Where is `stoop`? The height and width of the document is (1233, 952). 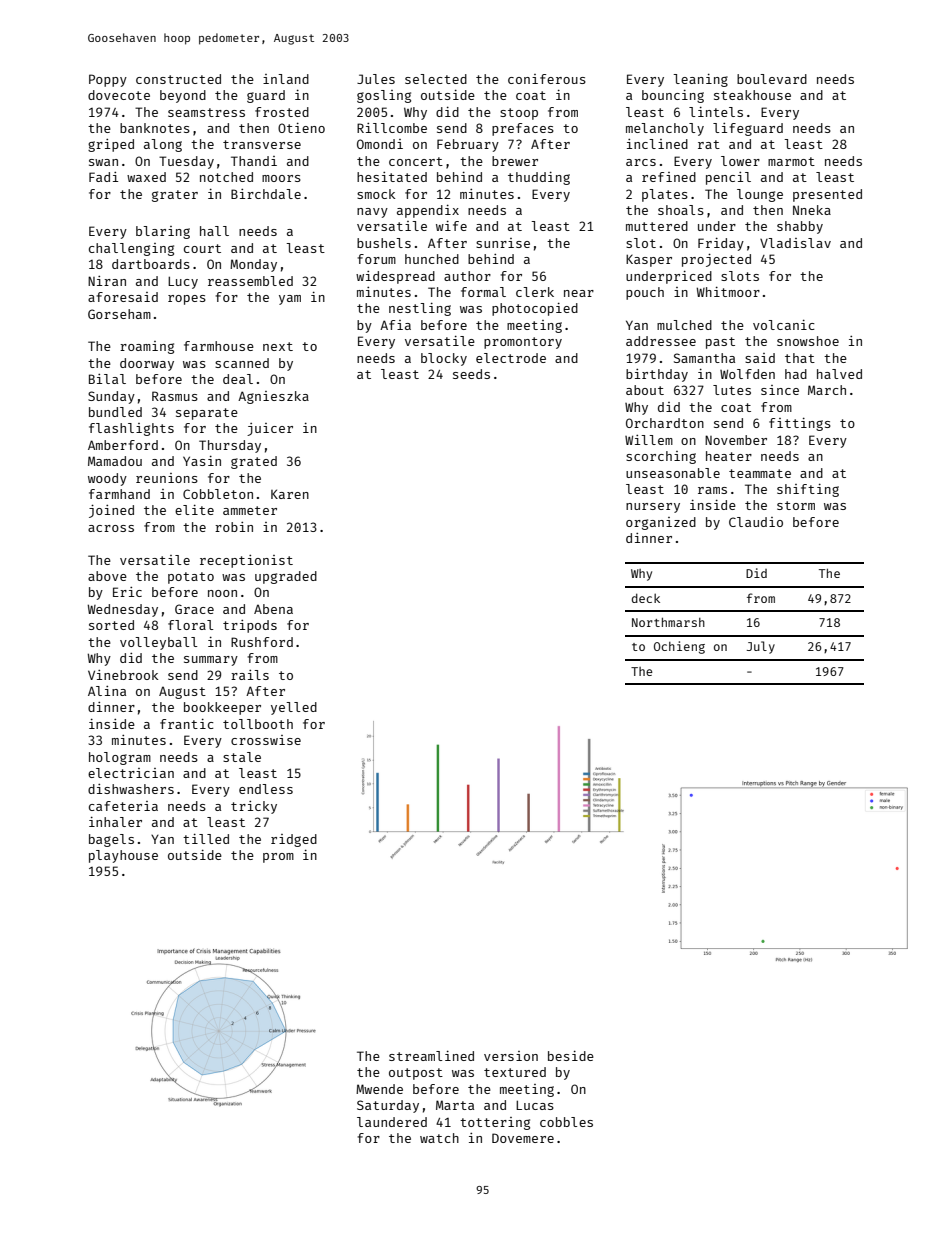 stoop is located at coordinates (519, 114).
